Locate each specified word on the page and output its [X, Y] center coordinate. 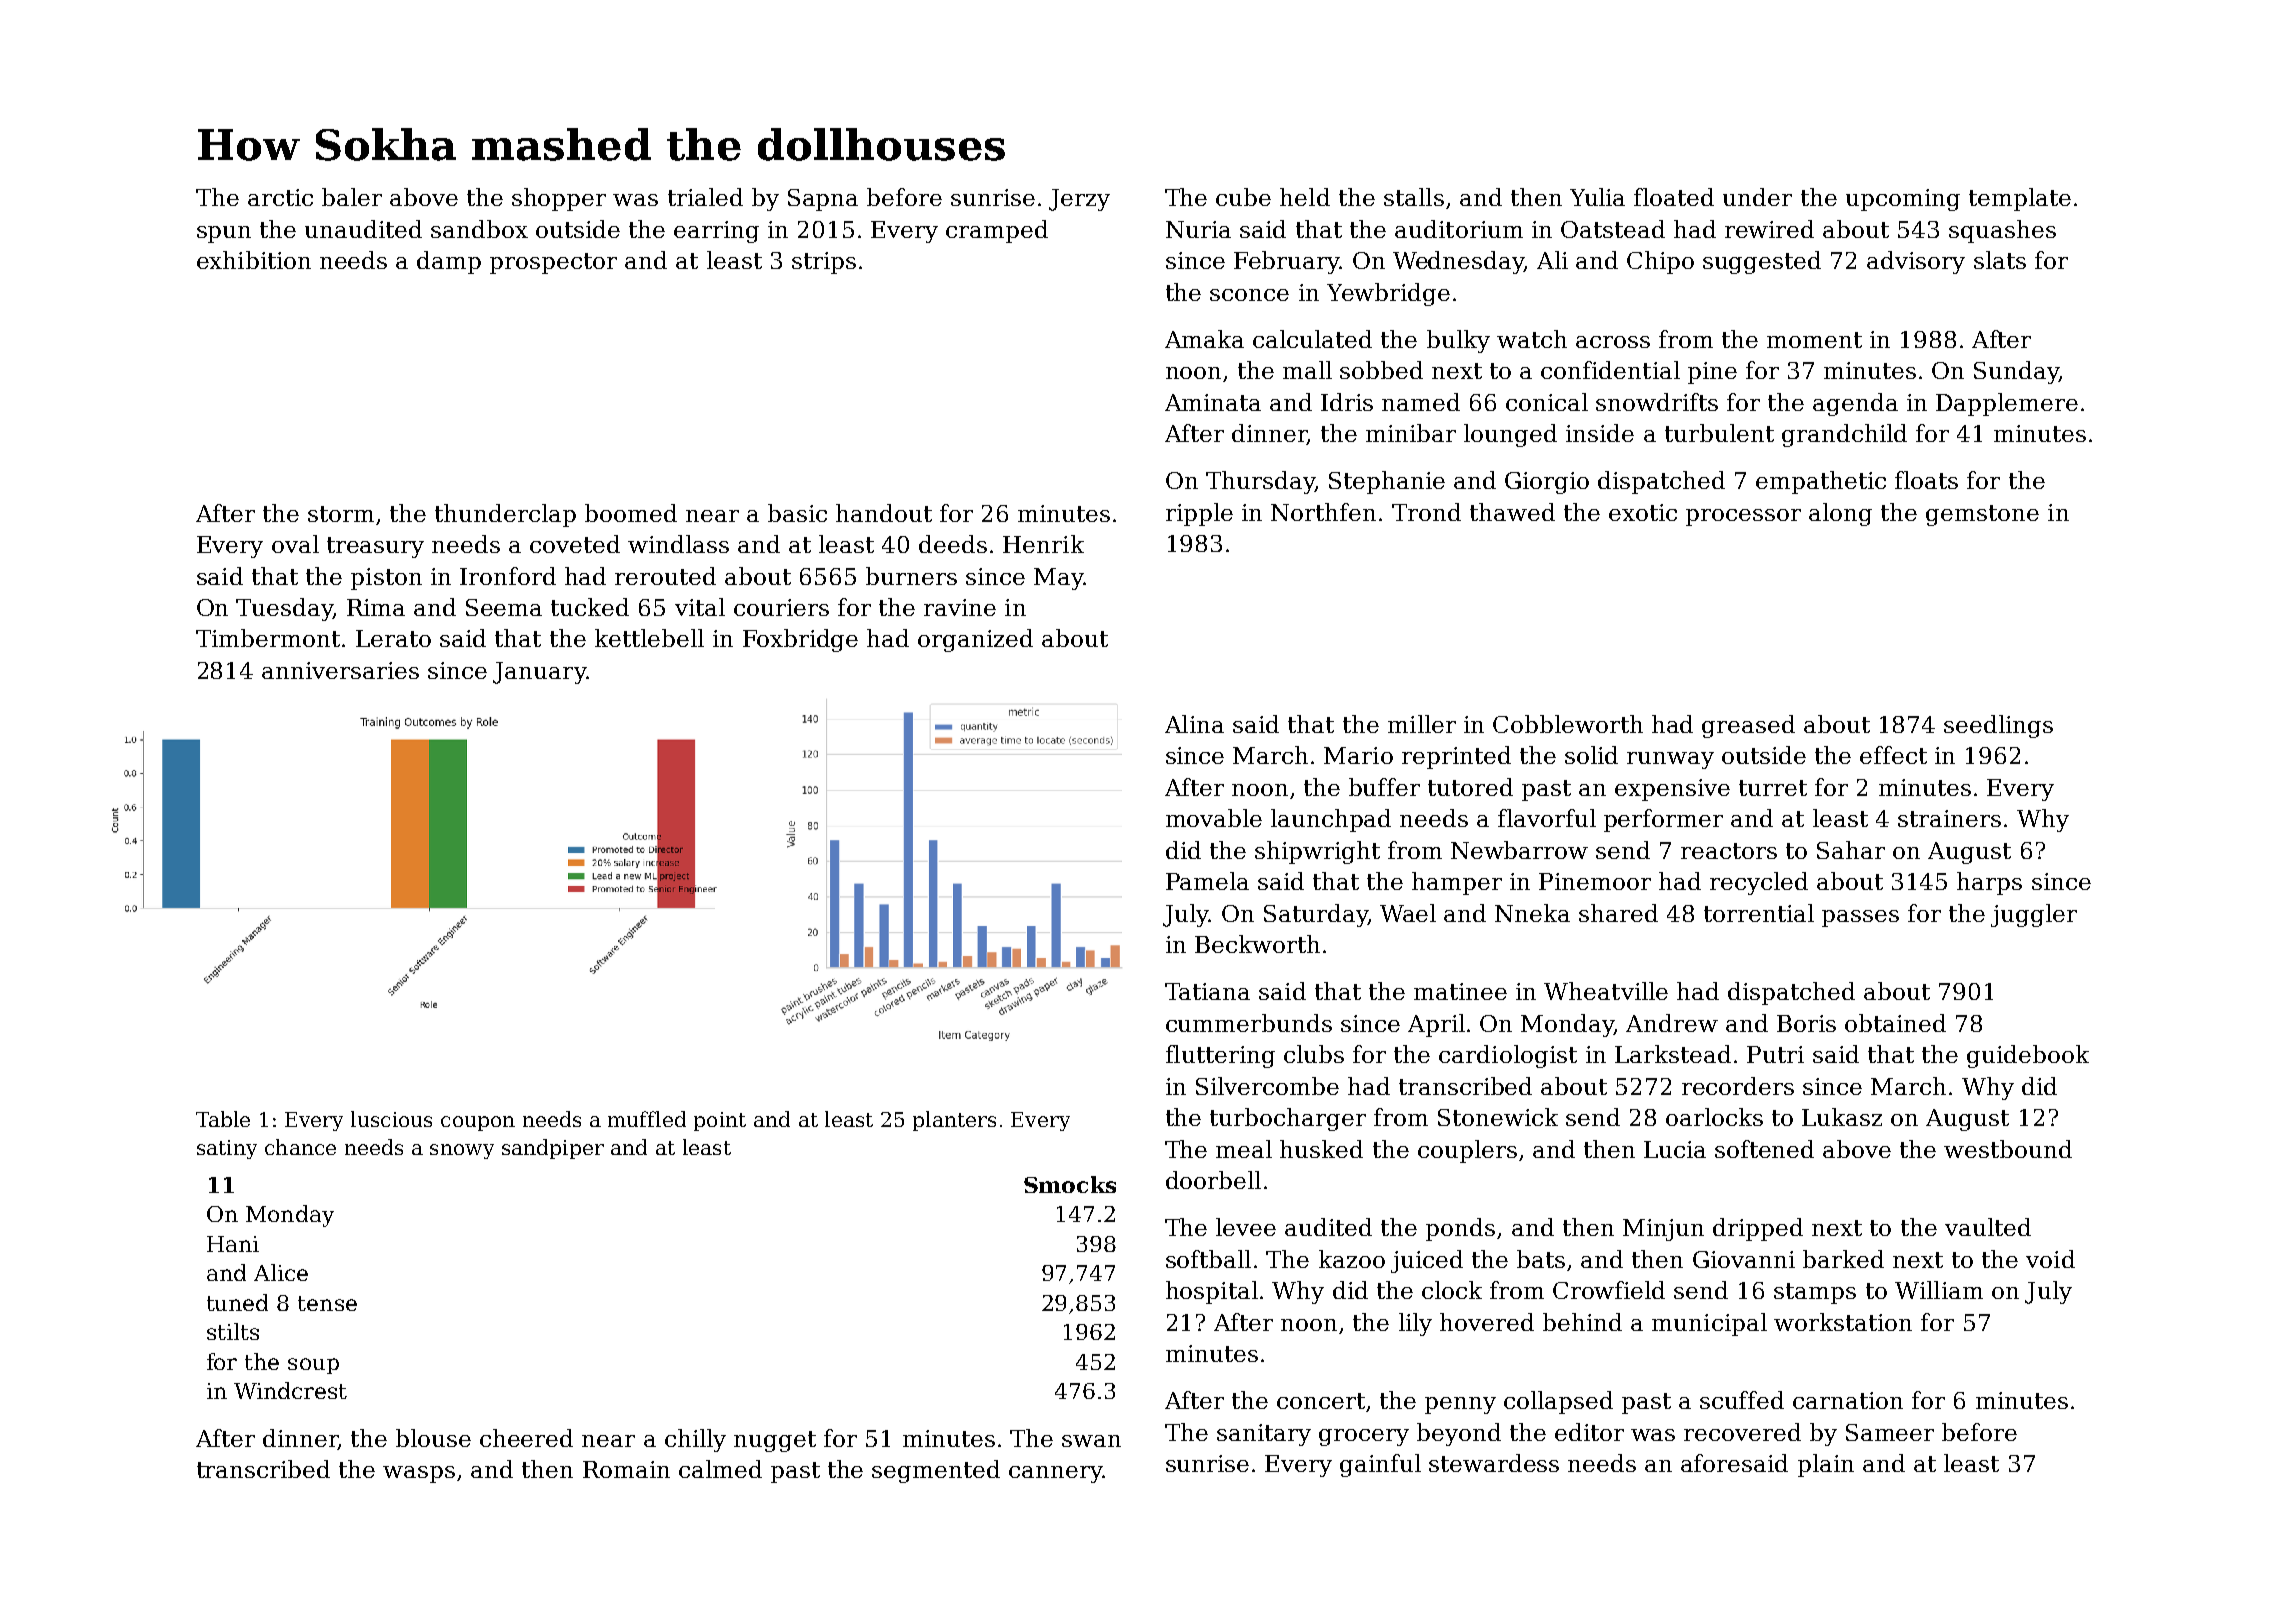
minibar [1411, 433]
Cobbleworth [1568, 724]
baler [352, 197]
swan [1091, 1441]
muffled [647, 1119]
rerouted [665, 576]
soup [313, 1366]
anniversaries [340, 670]
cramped [997, 231]
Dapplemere [2007, 404]
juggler [2034, 915]
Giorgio [1547, 483]
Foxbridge [800, 640]
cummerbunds [1249, 1023]
